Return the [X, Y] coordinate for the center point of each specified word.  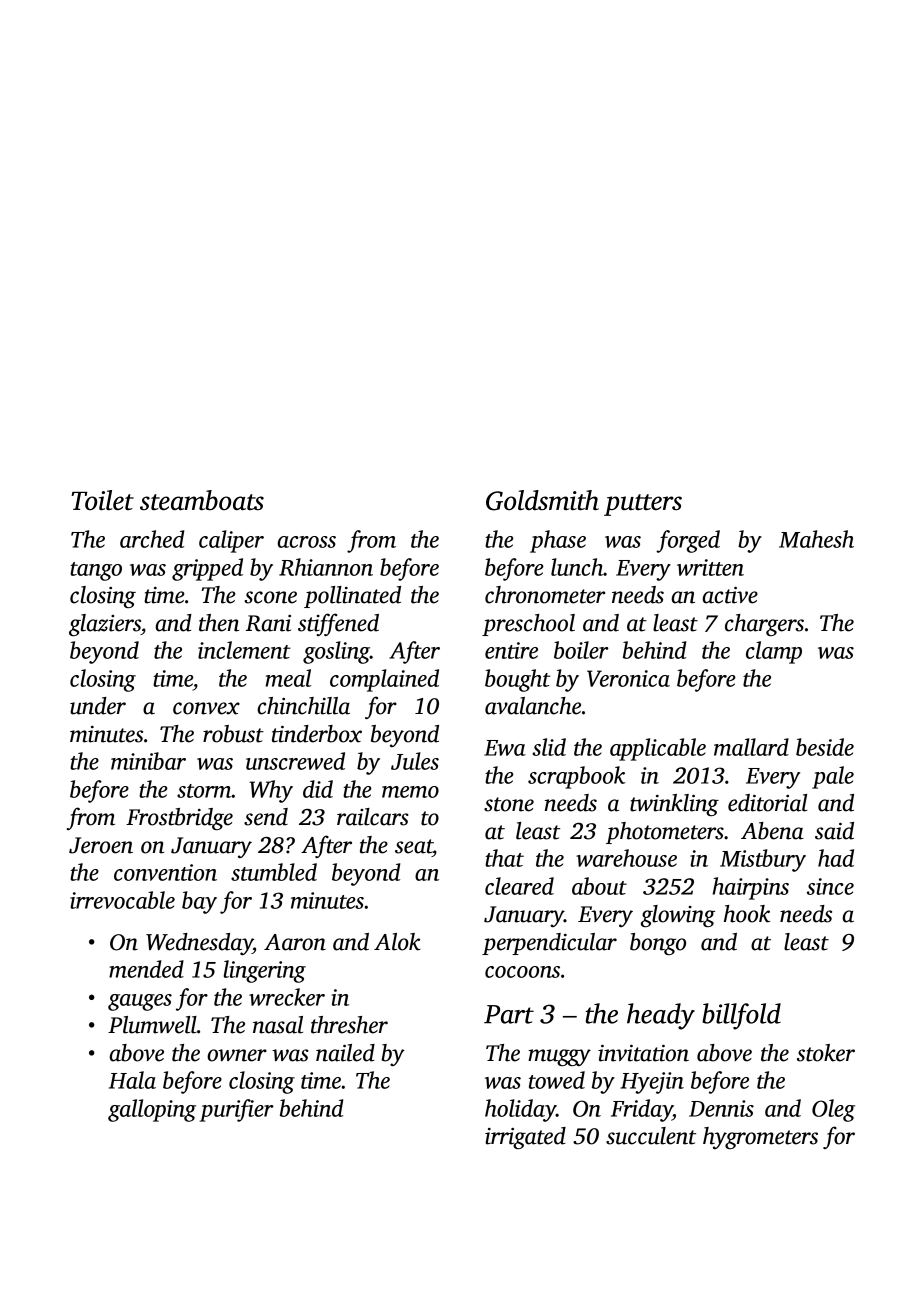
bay [199, 902]
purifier [237, 1110]
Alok [397, 942]
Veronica [628, 678]
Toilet [102, 500]
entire [511, 650]
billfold [741, 1016]
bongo [658, 944]
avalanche [533, 706]
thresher [349, 1025]
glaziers [105, 625]
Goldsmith [542, 500]
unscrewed [295, 761]
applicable [658, 749]
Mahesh [816, 539]
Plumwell [152, 1025]
